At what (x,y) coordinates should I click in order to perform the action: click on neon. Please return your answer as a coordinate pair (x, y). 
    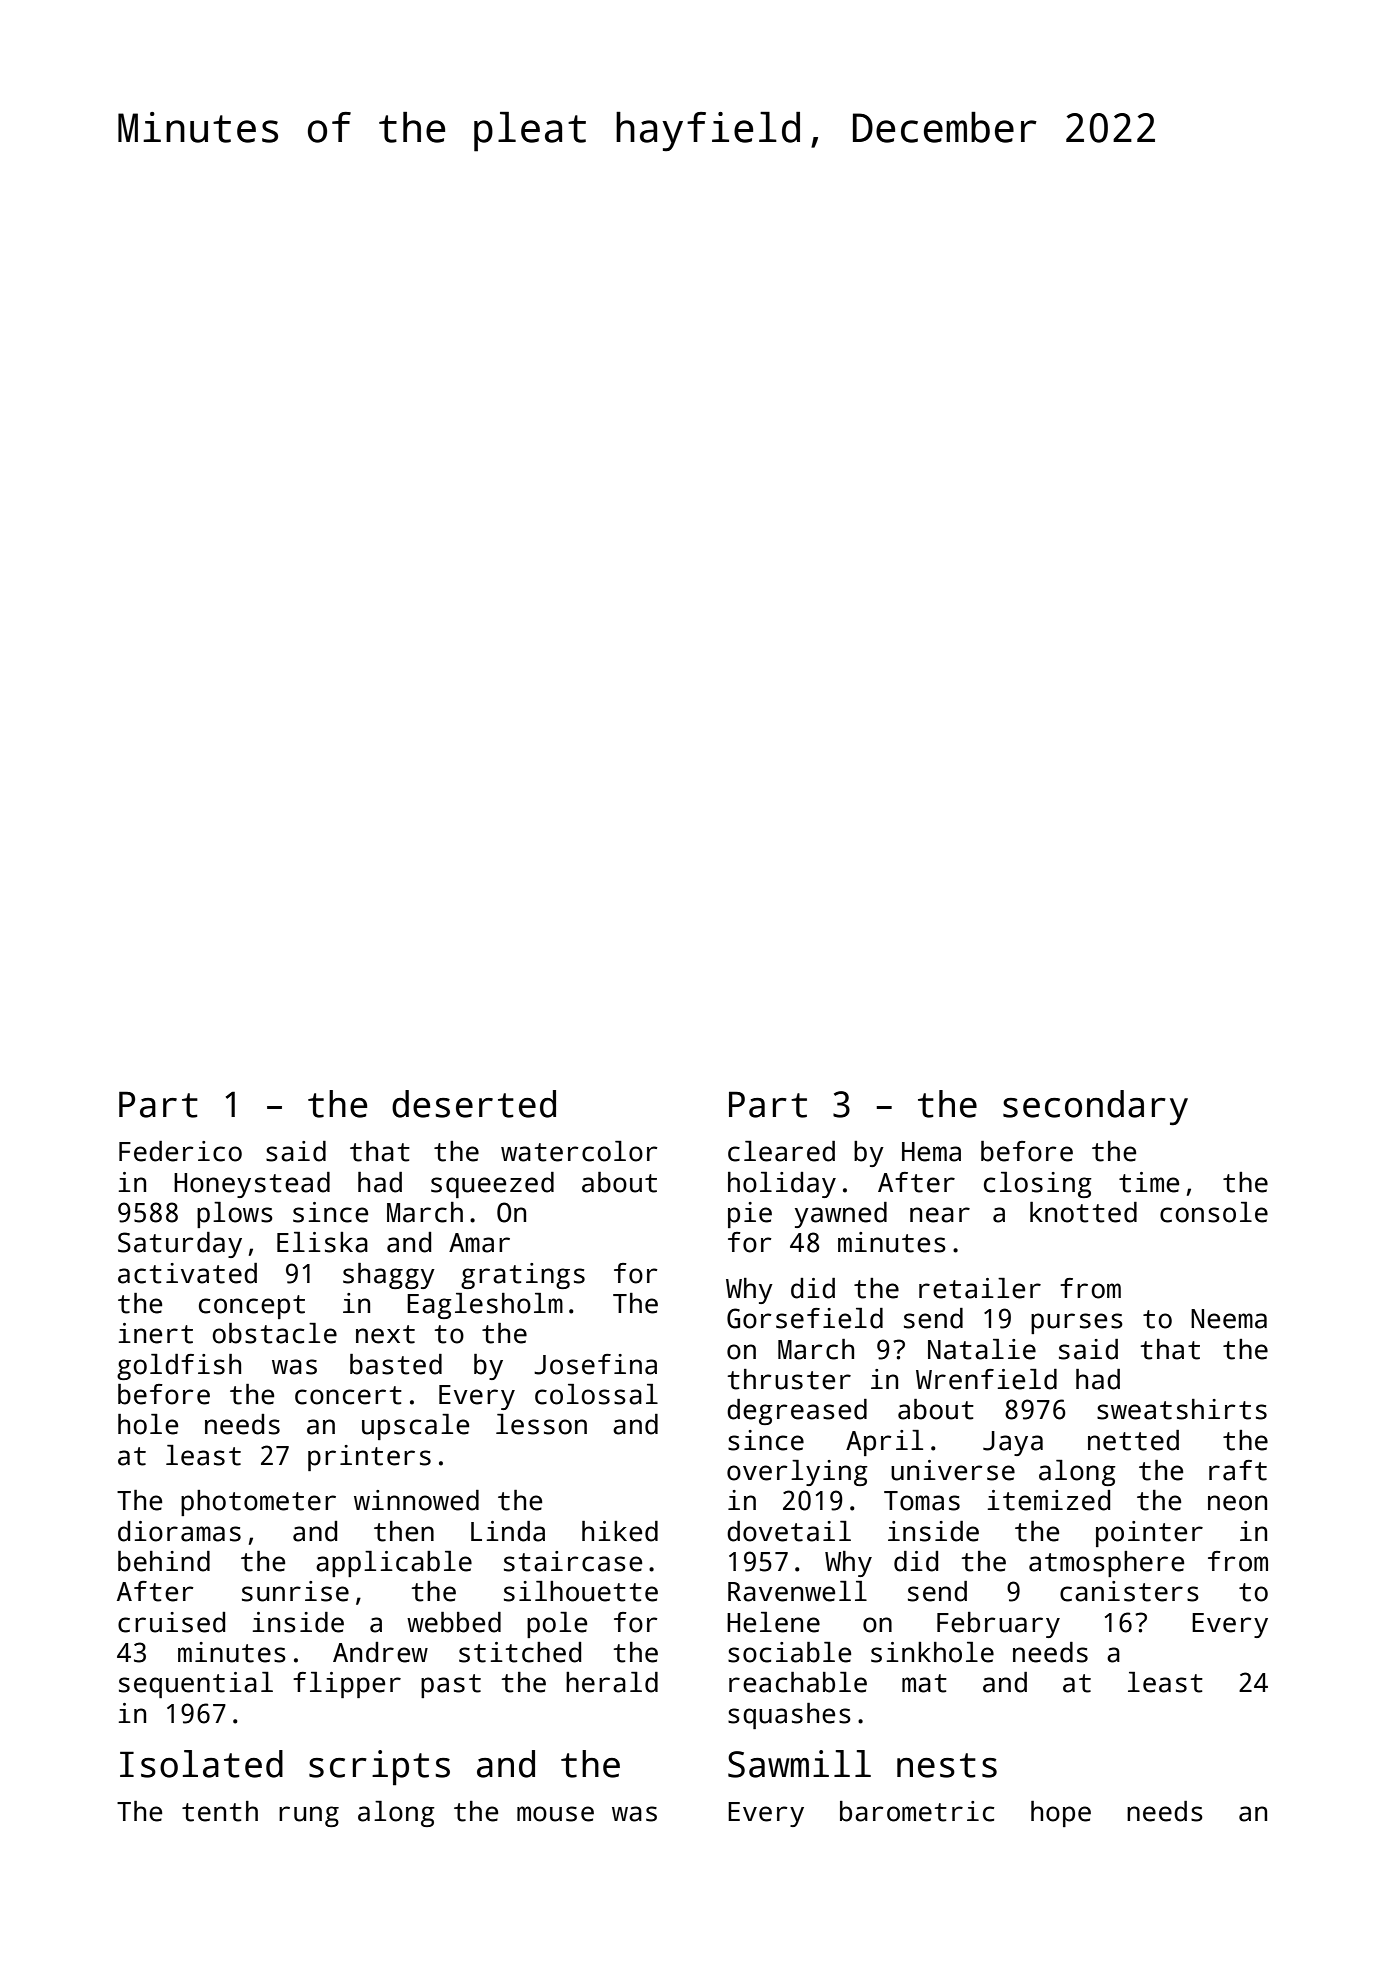
    Looking at the image, I should click on (1237, 1503).
